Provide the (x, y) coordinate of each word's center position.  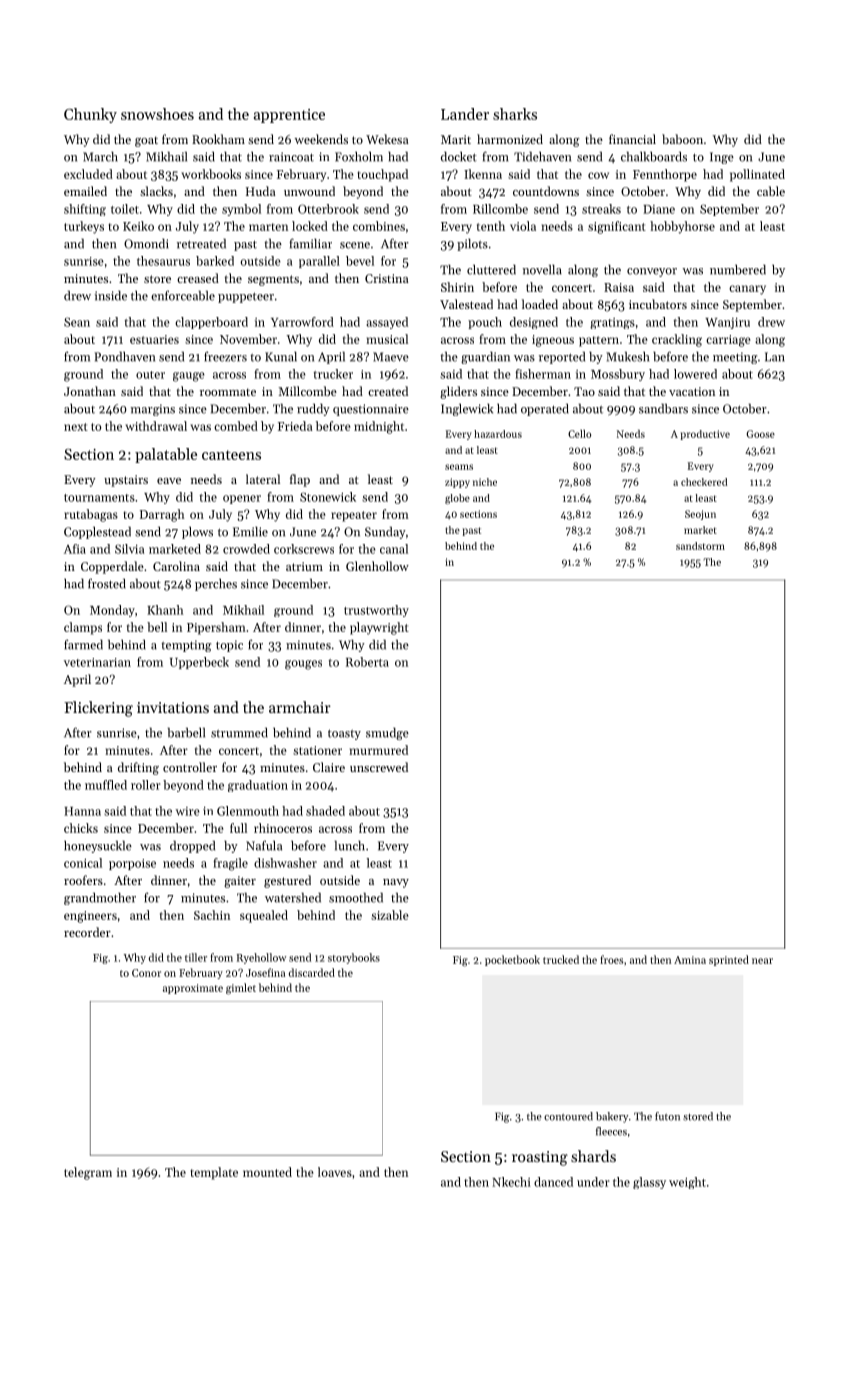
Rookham (218, 139)
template (214, 1173)
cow (598, 175)
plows (197, 533)
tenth (491, 226)
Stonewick (328, 497)
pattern (599, 341)
